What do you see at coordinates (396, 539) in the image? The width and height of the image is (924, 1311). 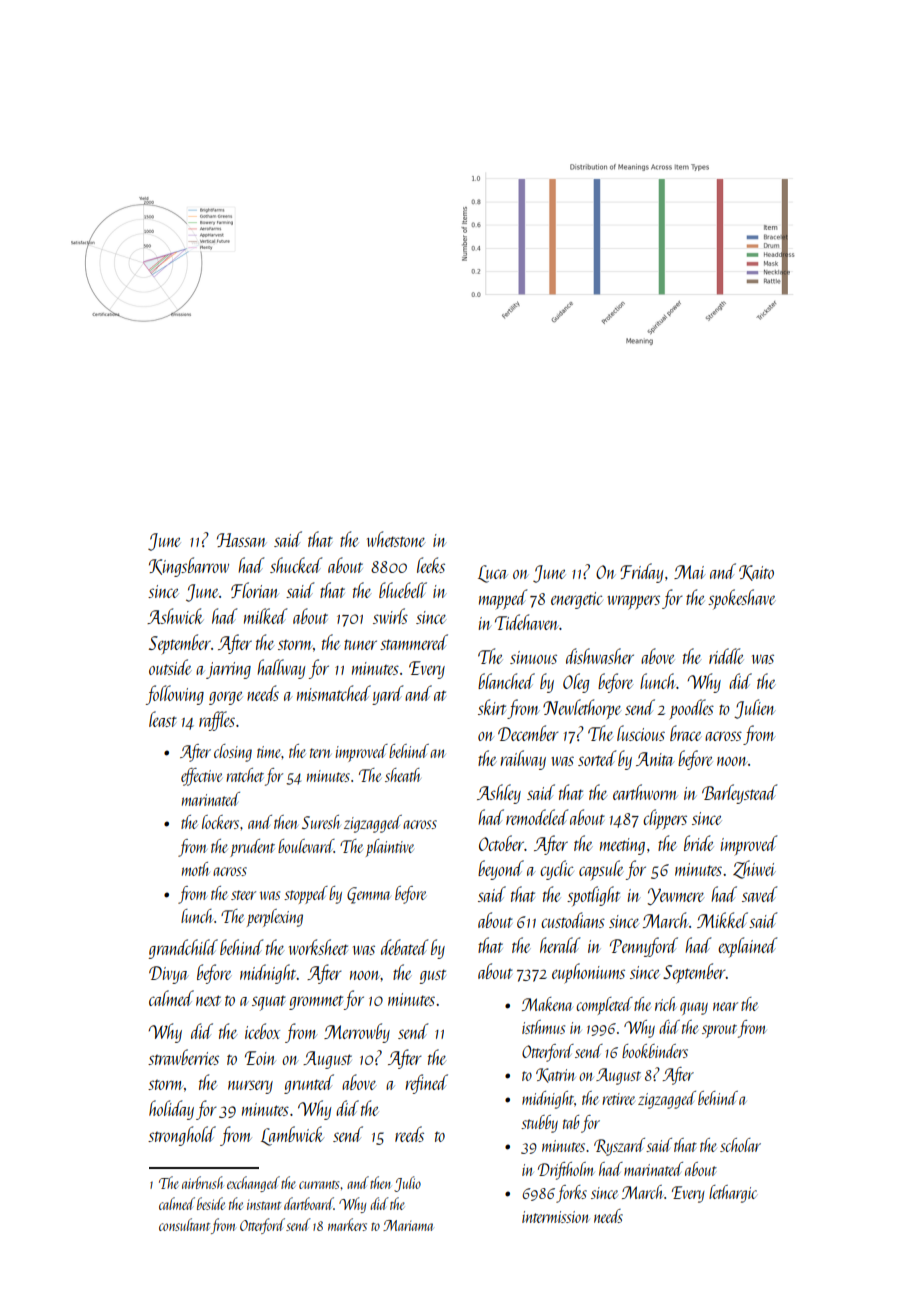 I see `whetstone` at bounding box center [396, 539].
